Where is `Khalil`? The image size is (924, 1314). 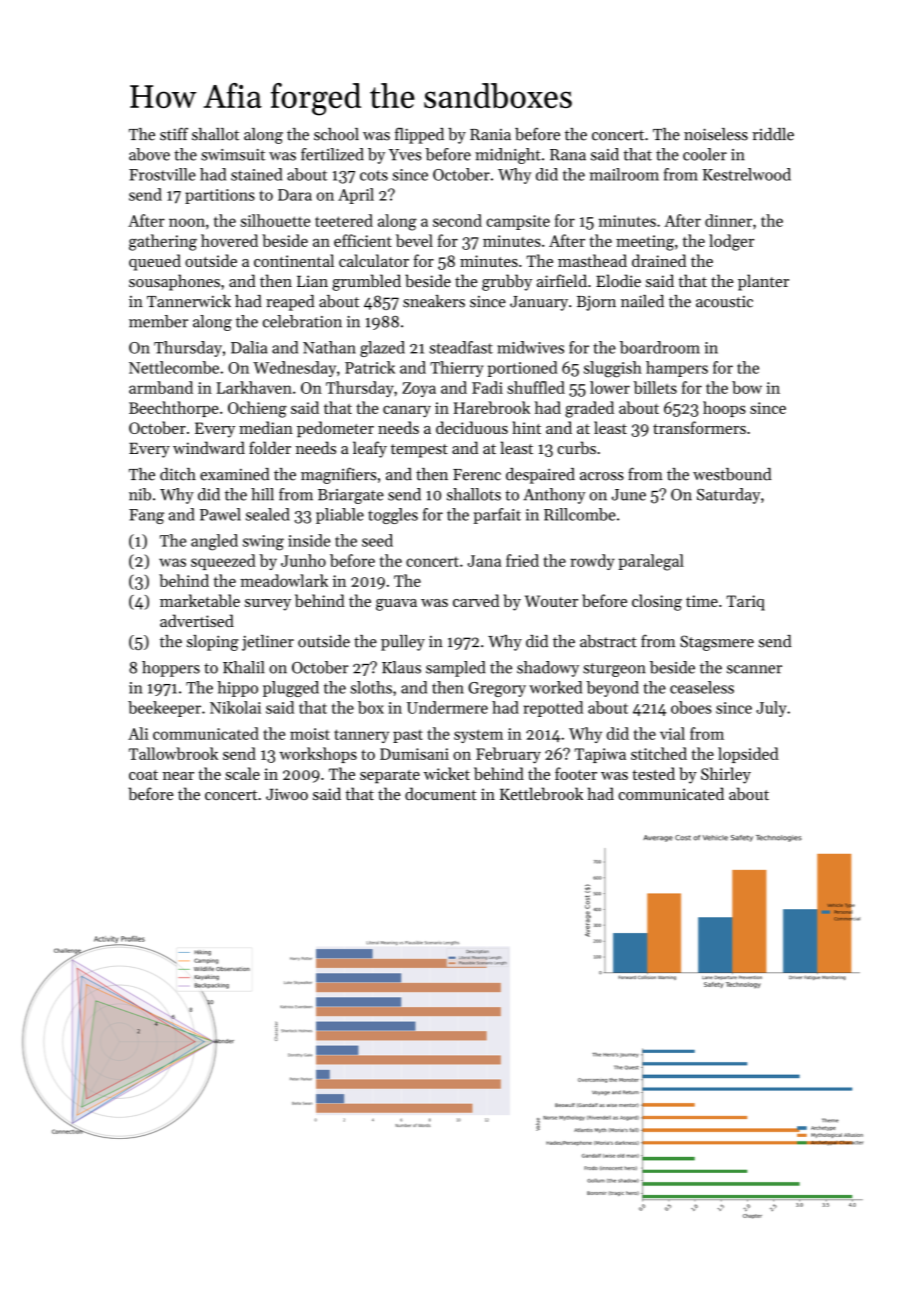
Khalil is located at coordinates (243, 667).
